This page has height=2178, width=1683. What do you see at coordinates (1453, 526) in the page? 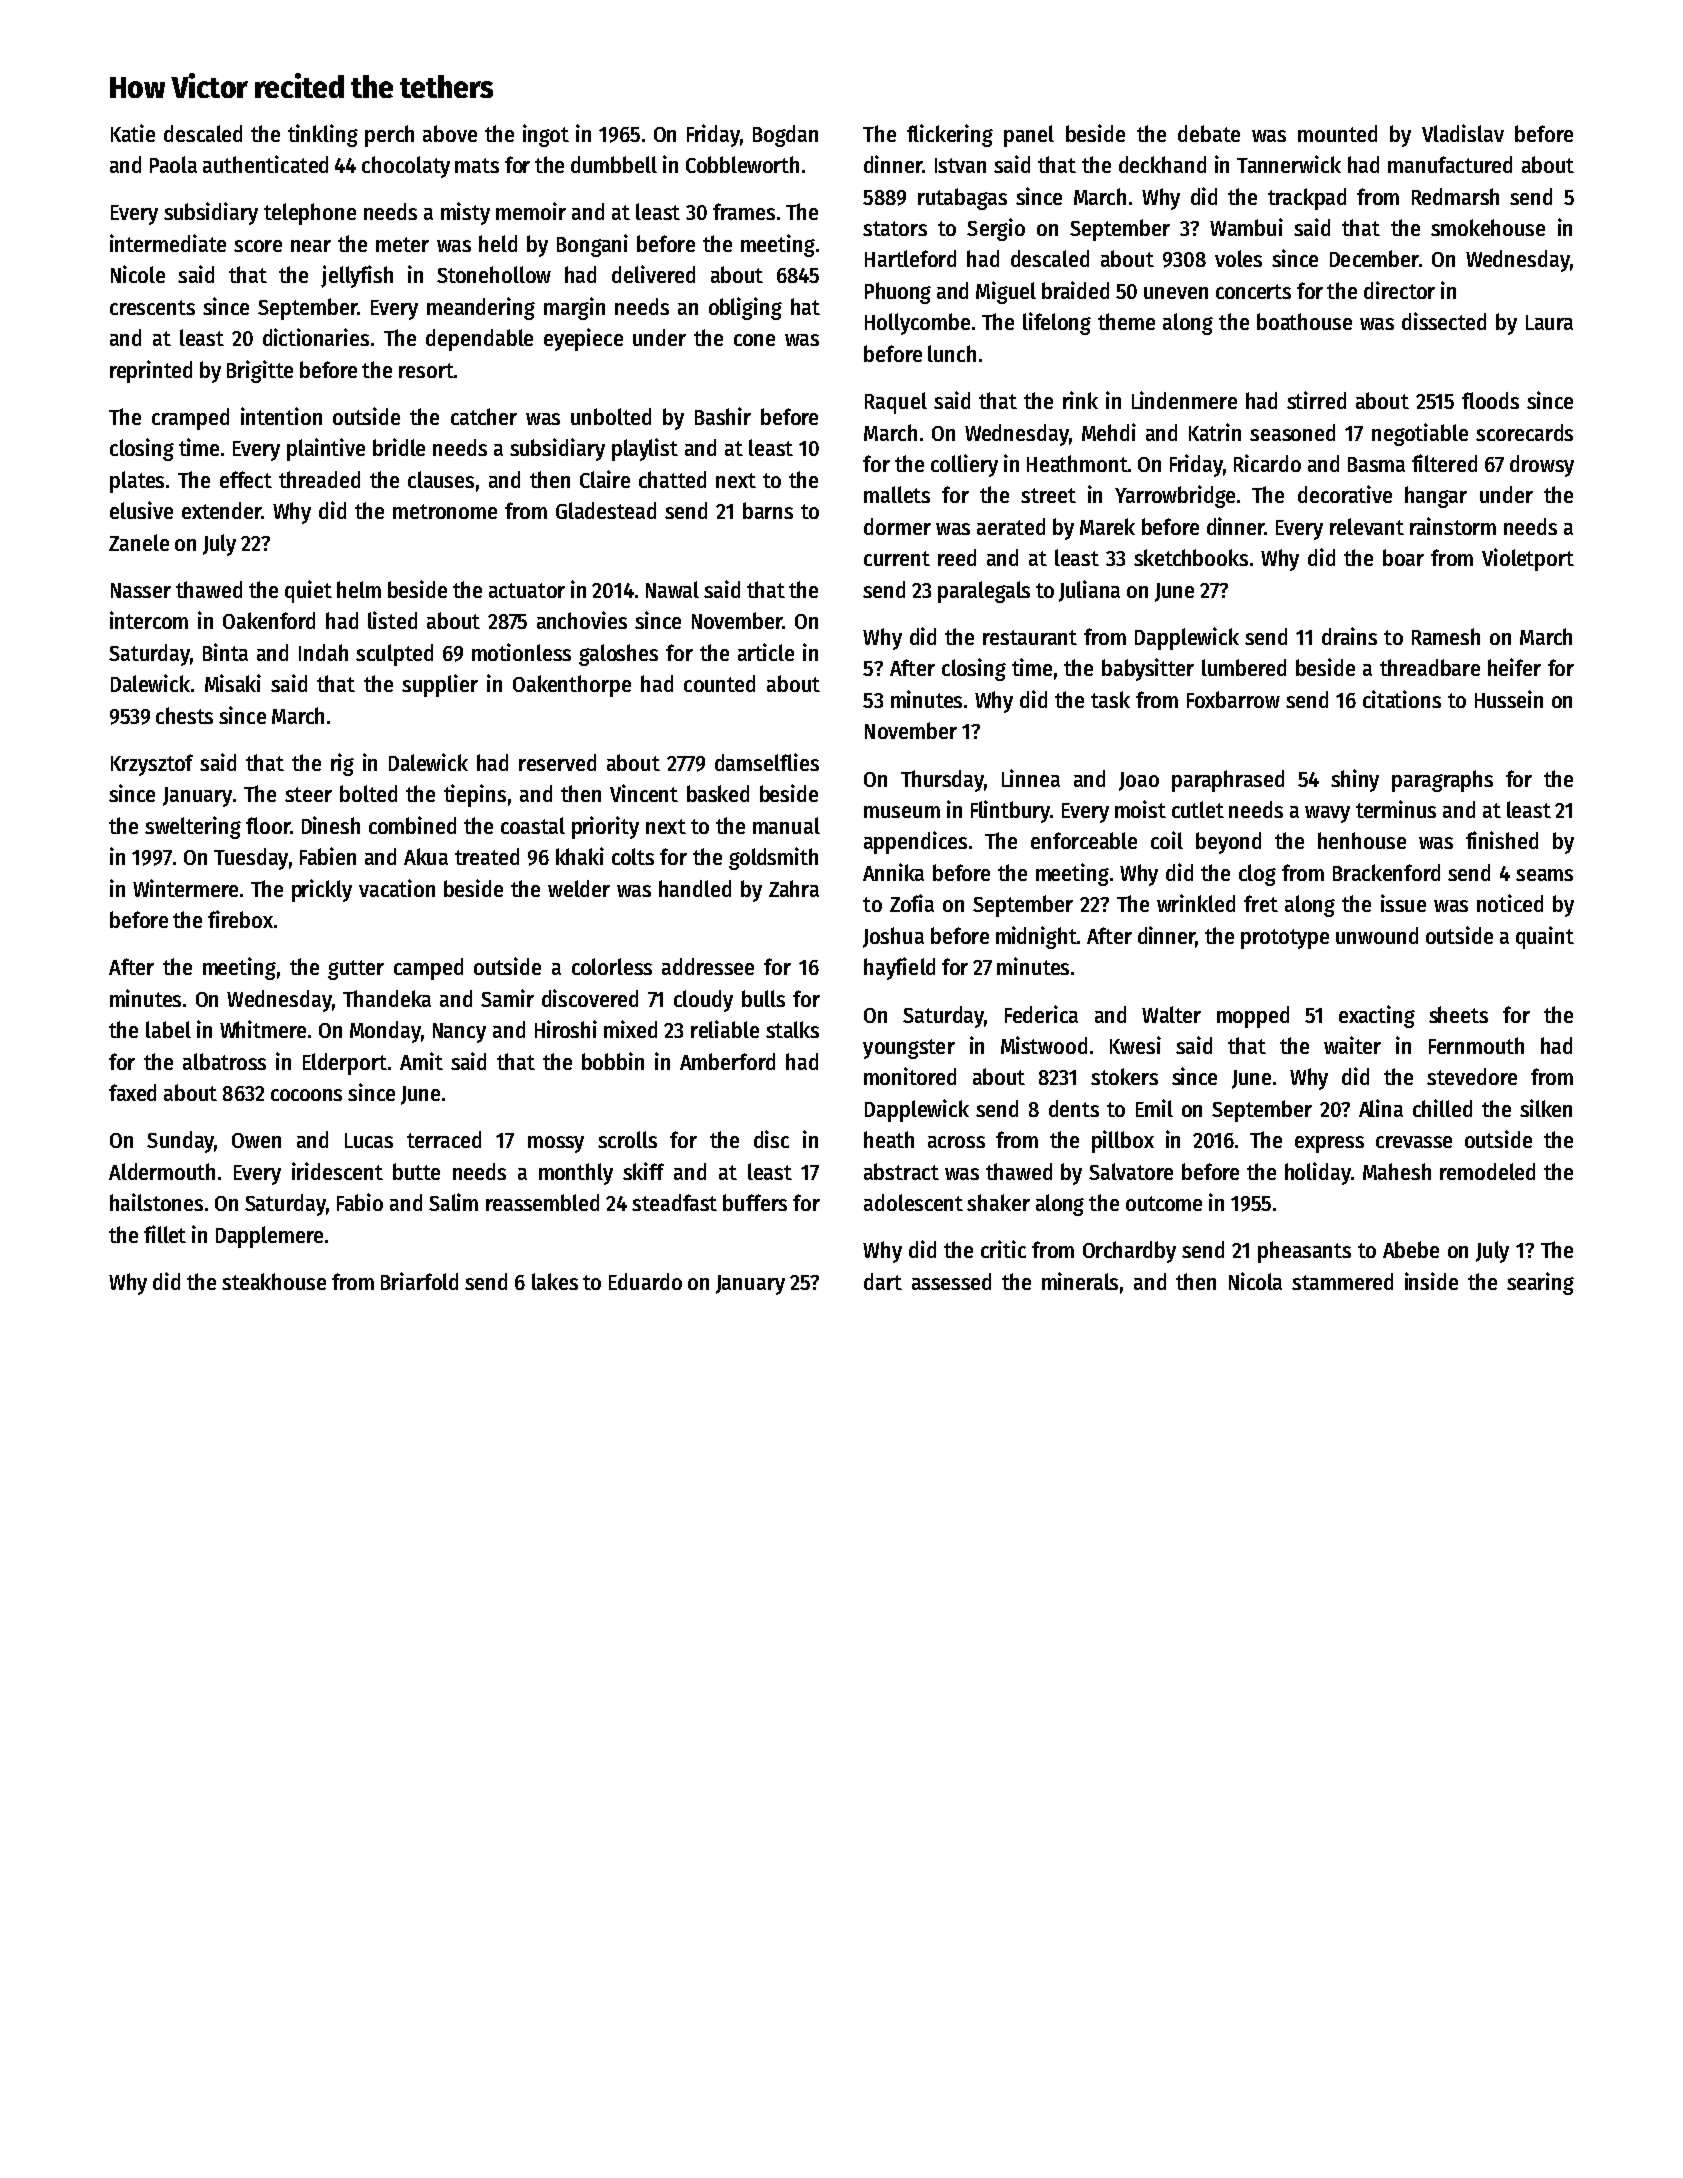
I see `rainstorm` at bounding box center [1453, 526].
